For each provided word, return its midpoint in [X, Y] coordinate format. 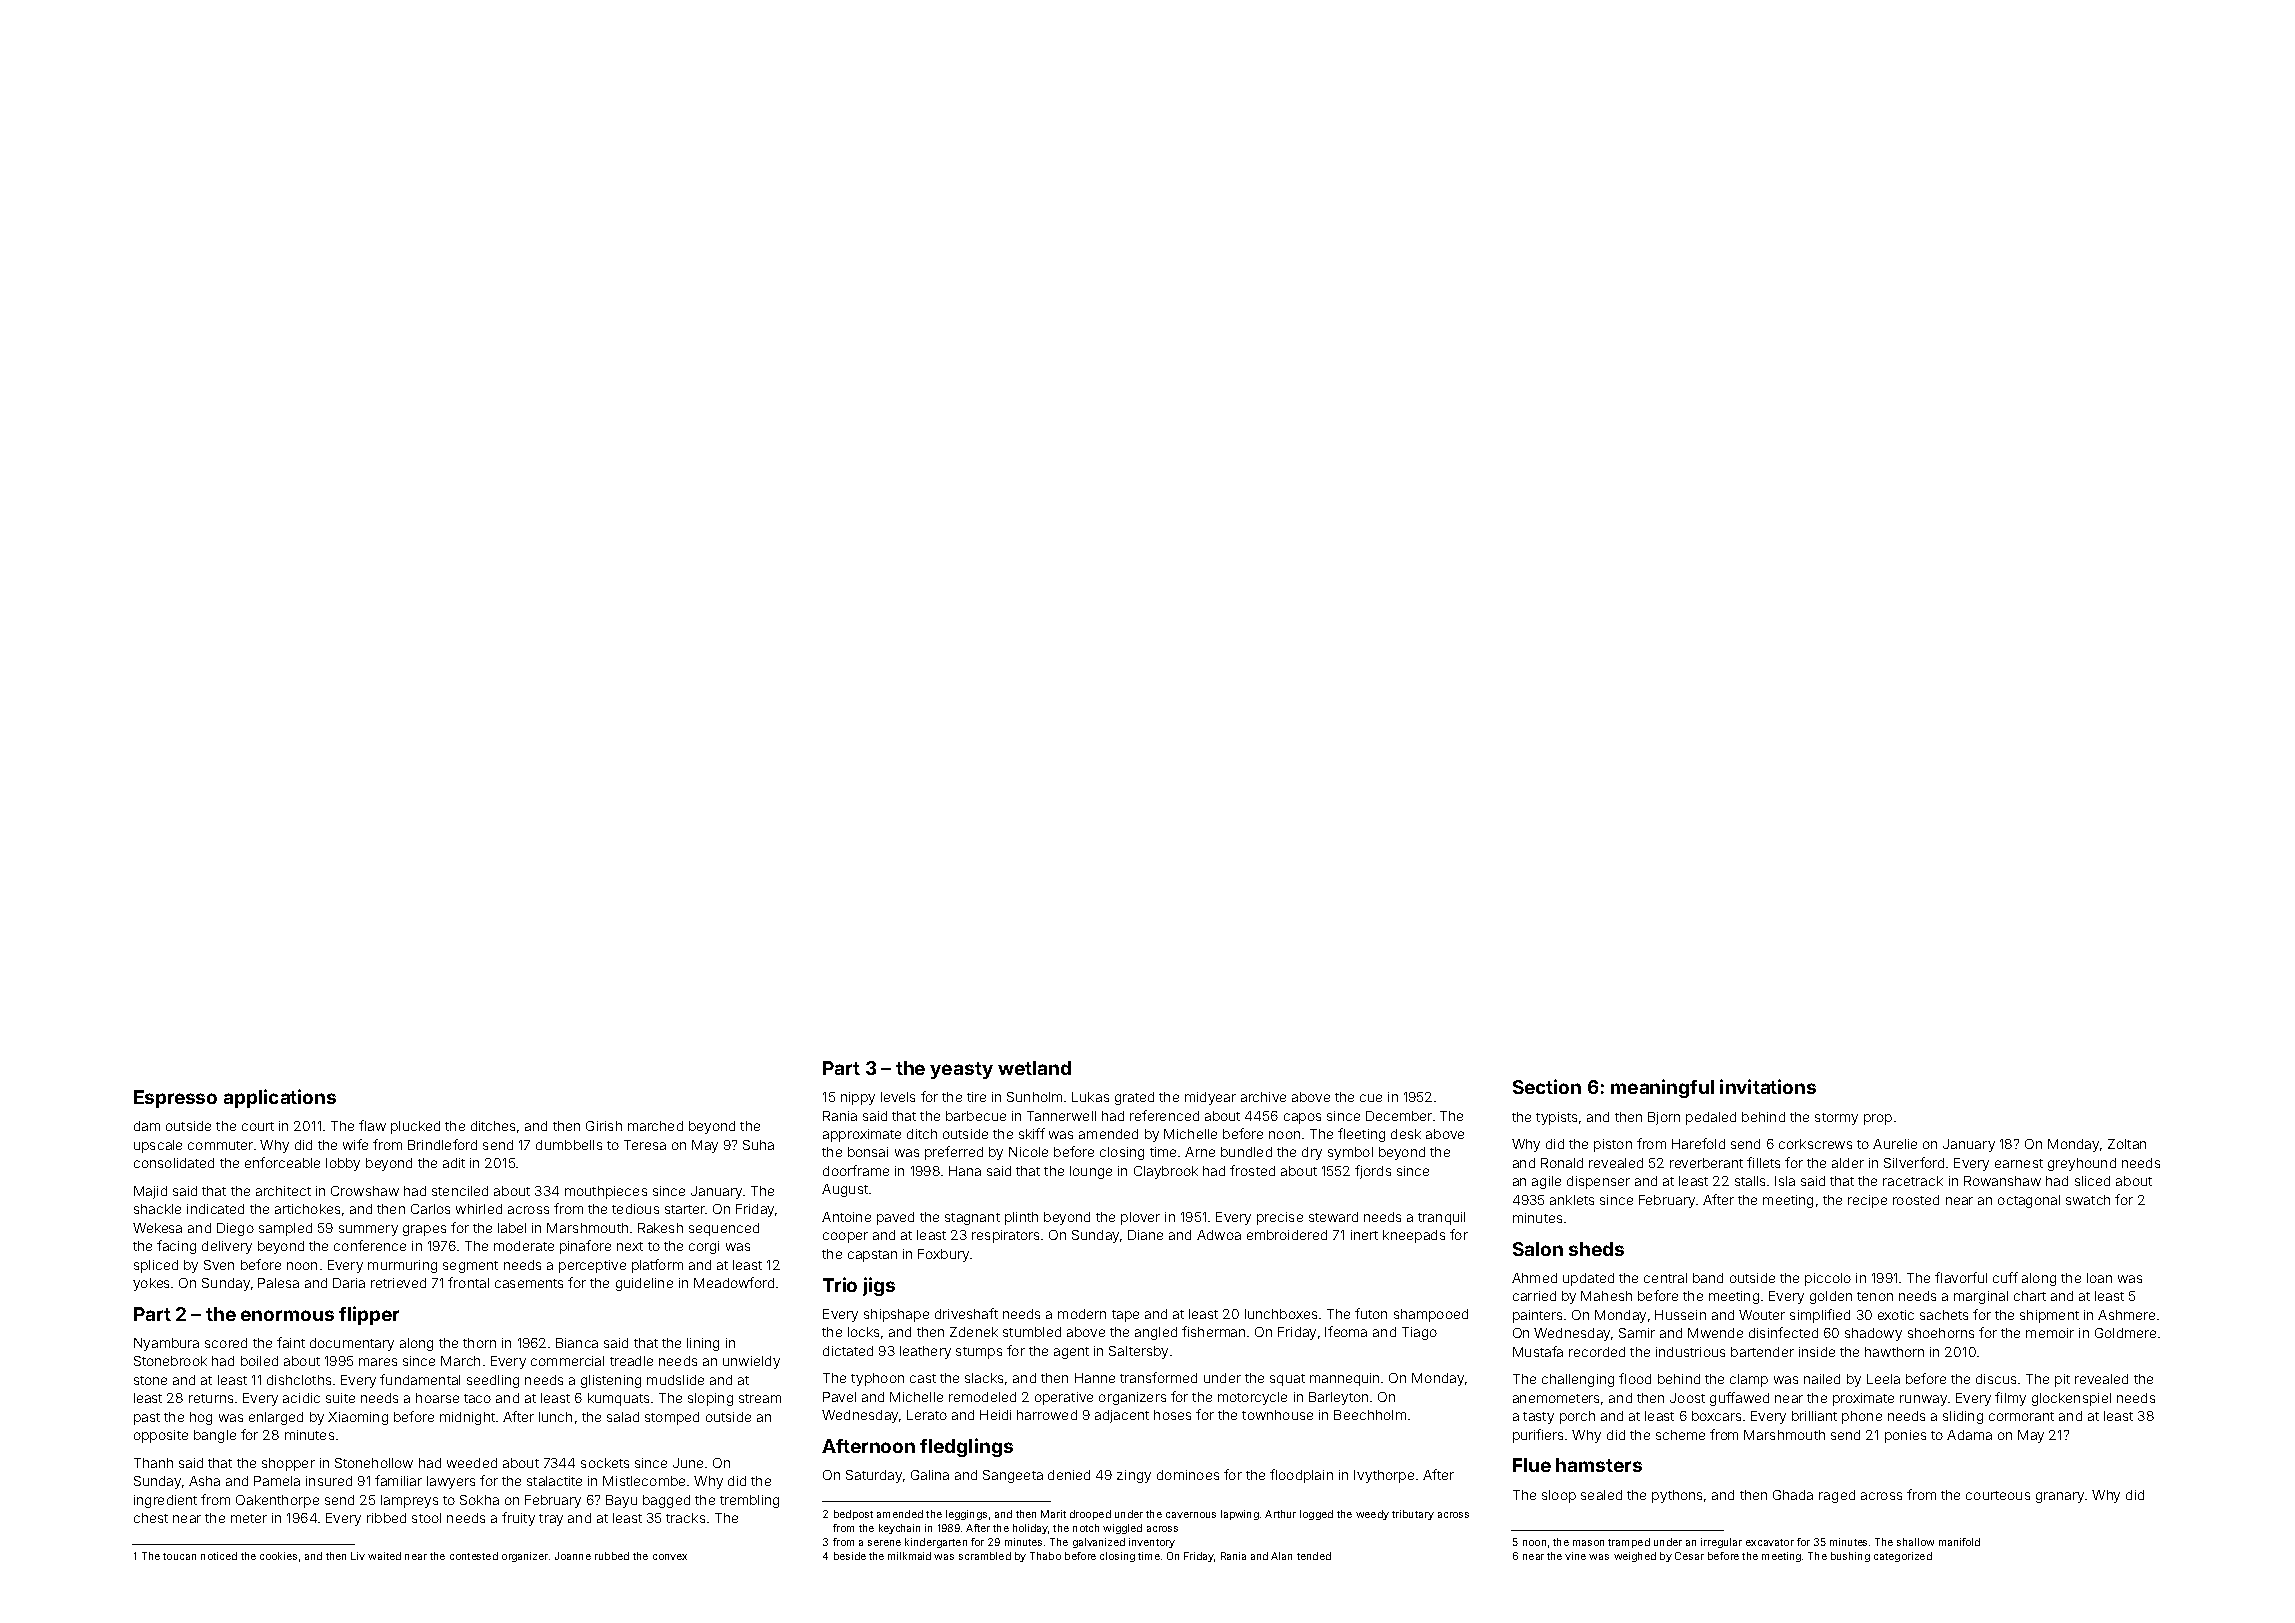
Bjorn [1664, 1118]
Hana [965, 1171]
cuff [2005, 1277]
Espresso [175, 1099]
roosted [1916, 1200]
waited [384, 1556]
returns [211, 1398]
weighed [1635, 1557]
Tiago [1419, 1333]
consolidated [174, 1163]
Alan [1281, 1556]
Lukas [1090, 1097]
